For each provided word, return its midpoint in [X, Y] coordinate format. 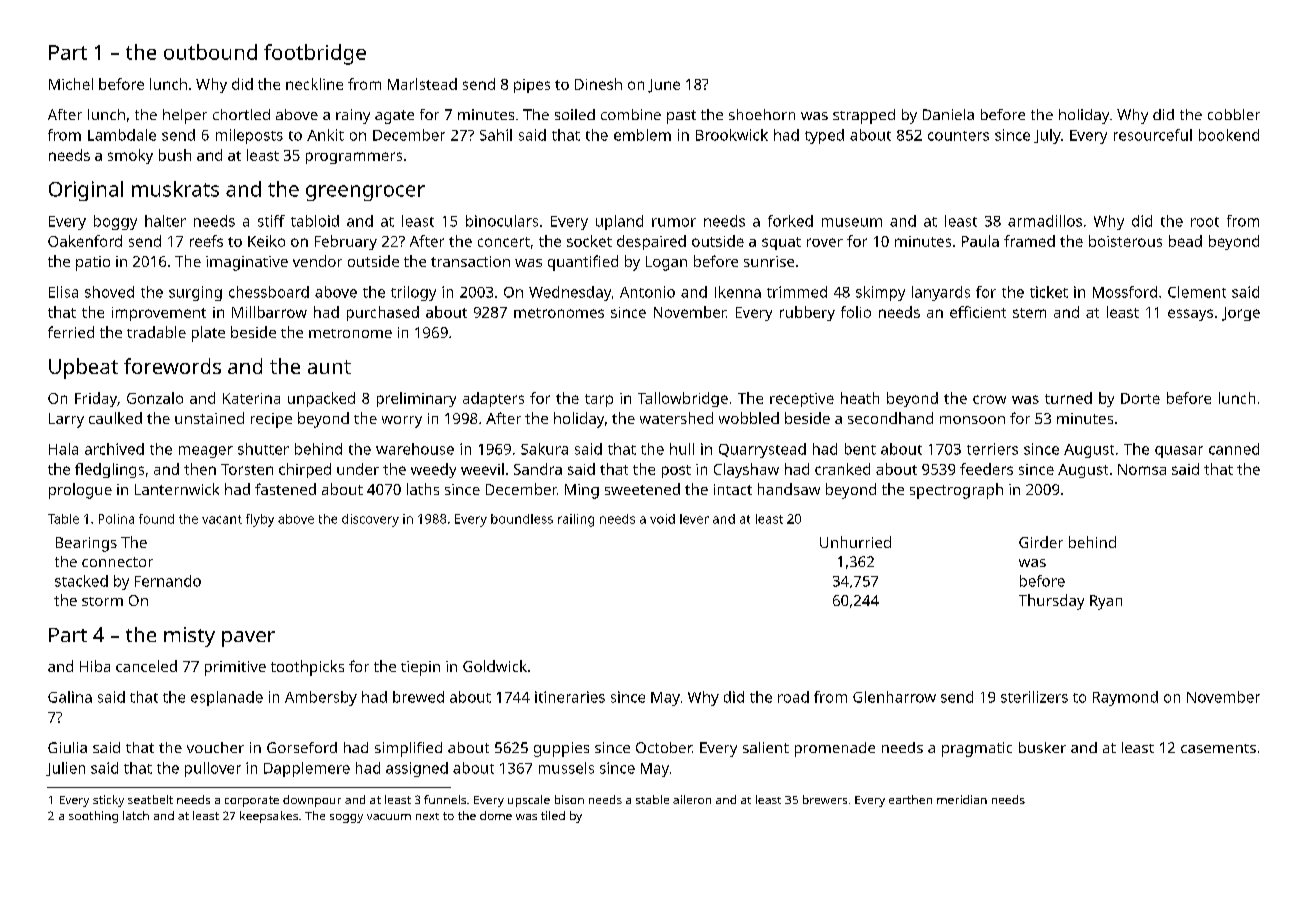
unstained [209, 418]
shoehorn [762, 114]
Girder [1041, 542]
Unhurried [855, 542]
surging [195, 293]
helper [185, 116]
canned [1234, 449]
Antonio [647, 292]
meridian [962, 799]
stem [1029, 313]
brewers [825, 799]
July [1047, 136]
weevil [482, 469]
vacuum [389, 817]
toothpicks [307, 668]
